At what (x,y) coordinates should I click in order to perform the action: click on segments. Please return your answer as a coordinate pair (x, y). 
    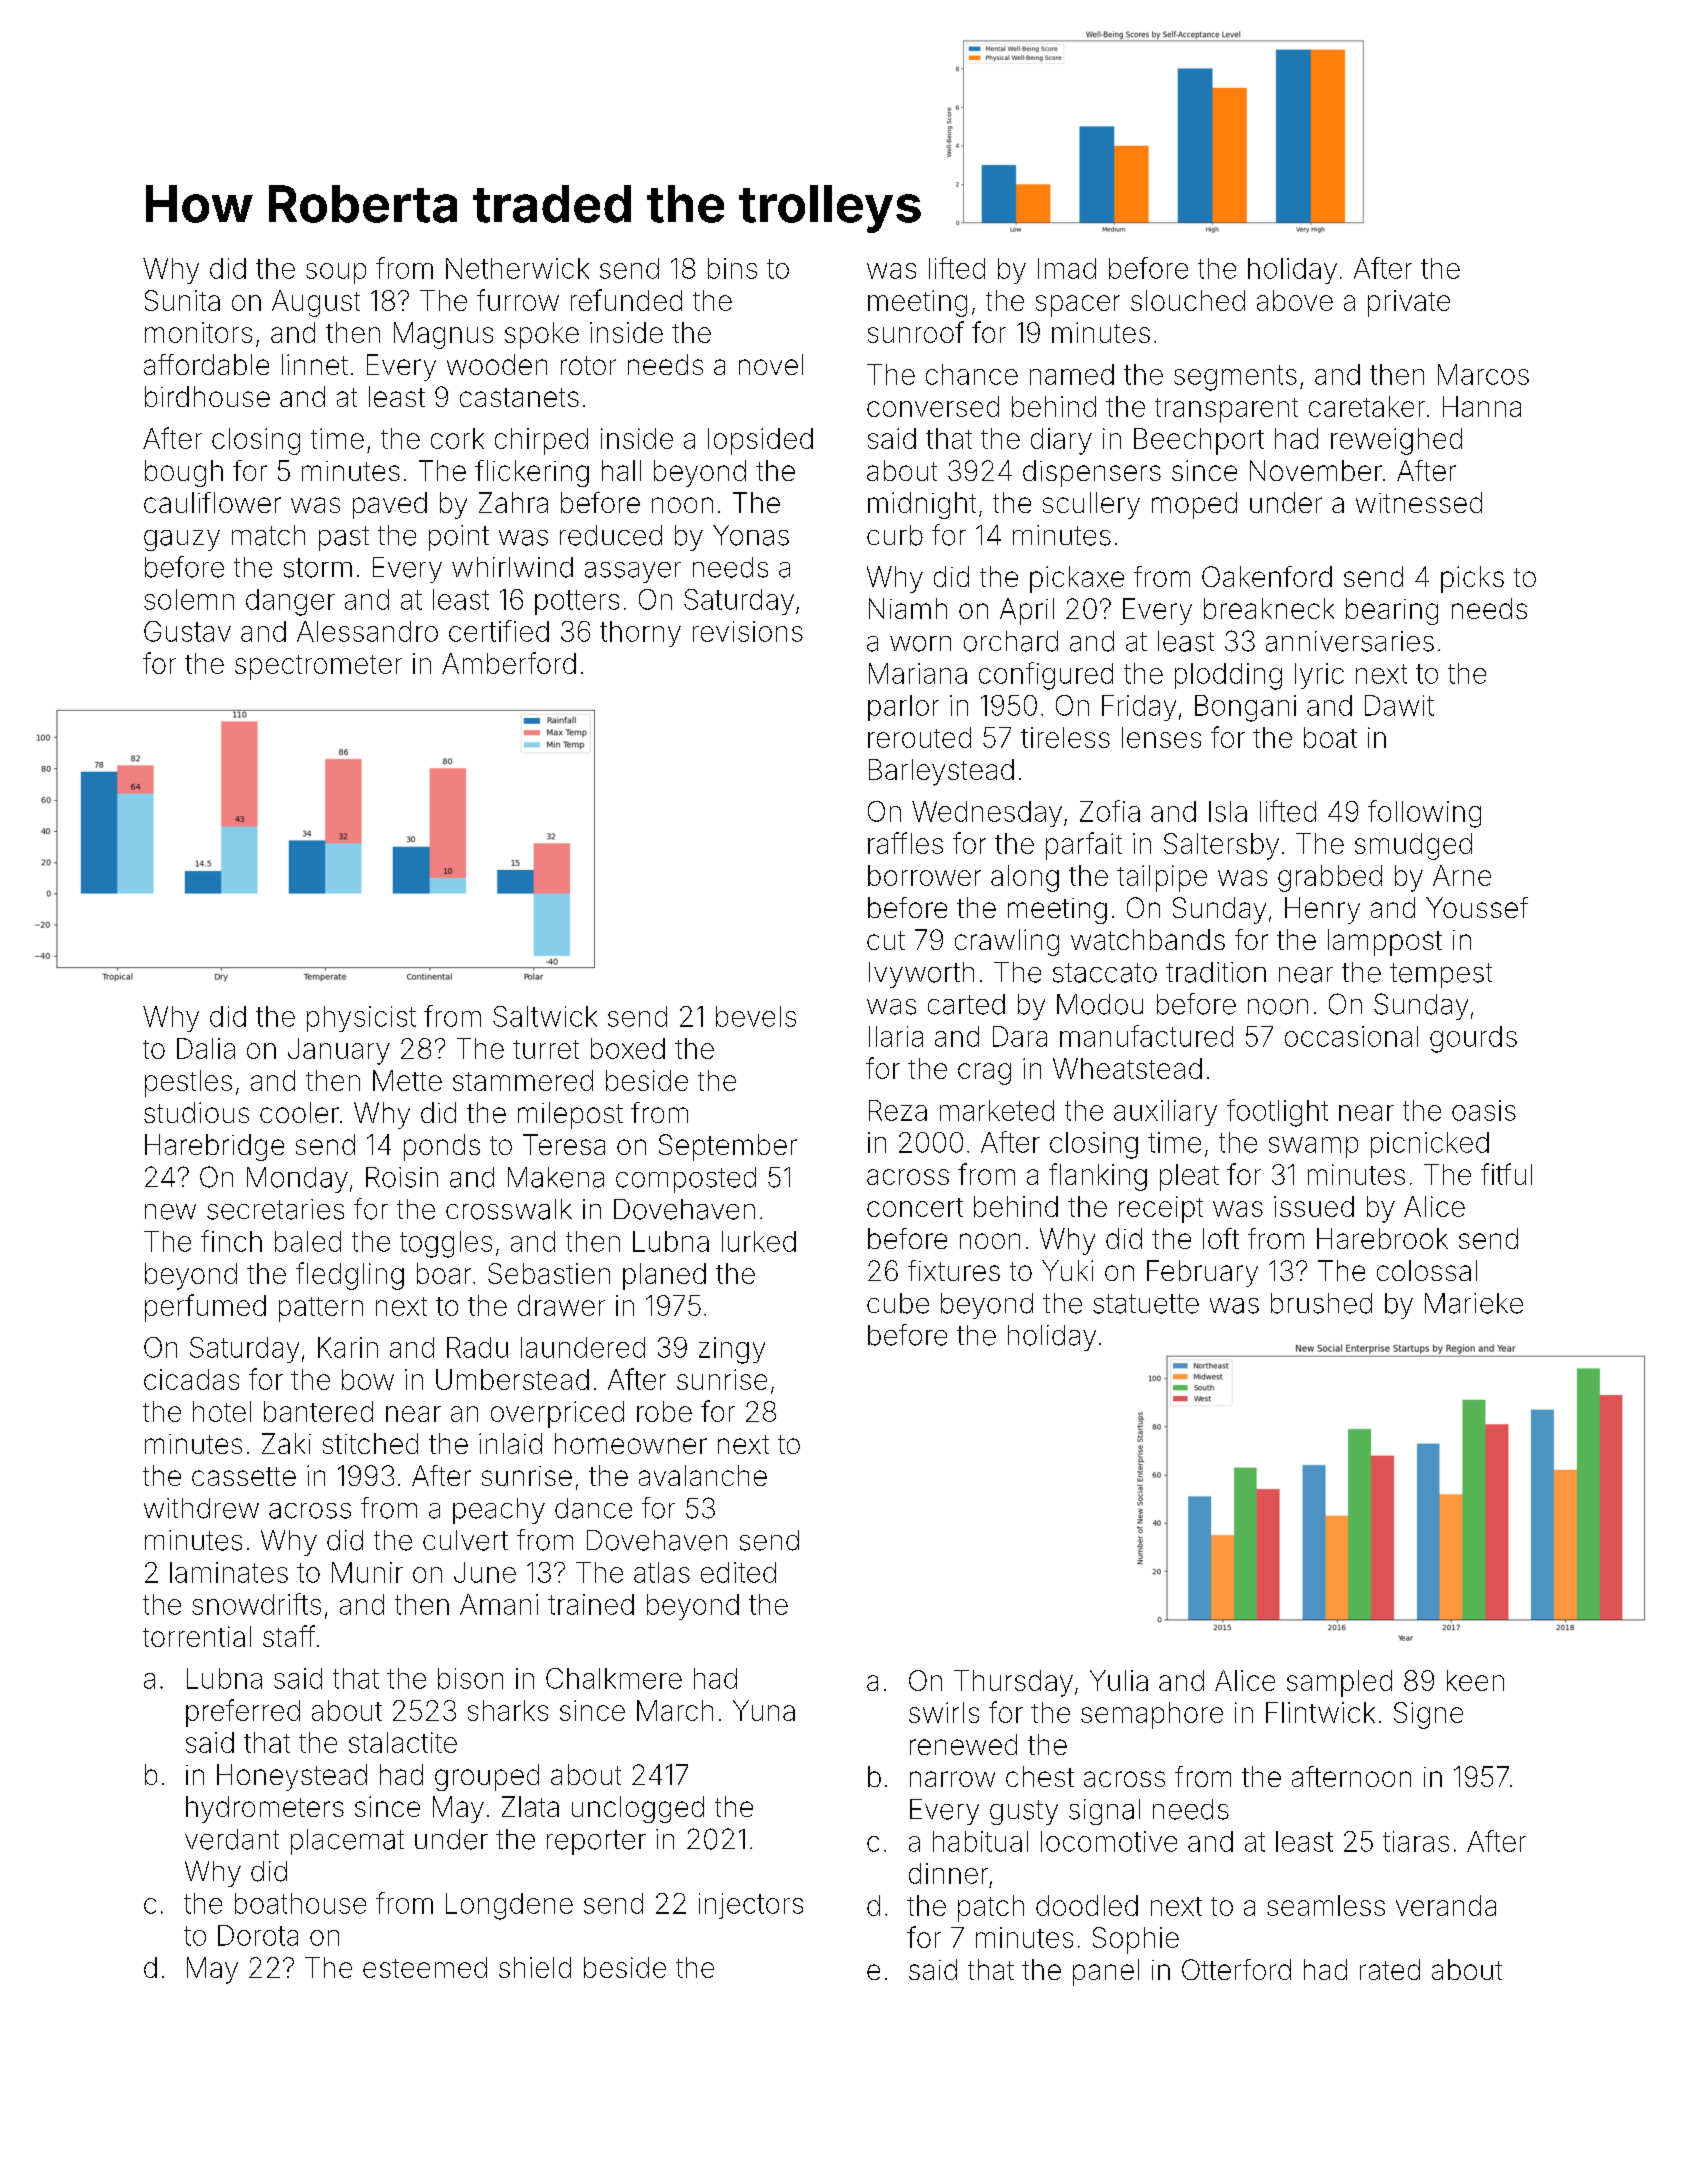
    Looking at the image, I should click on (1235, 378).
